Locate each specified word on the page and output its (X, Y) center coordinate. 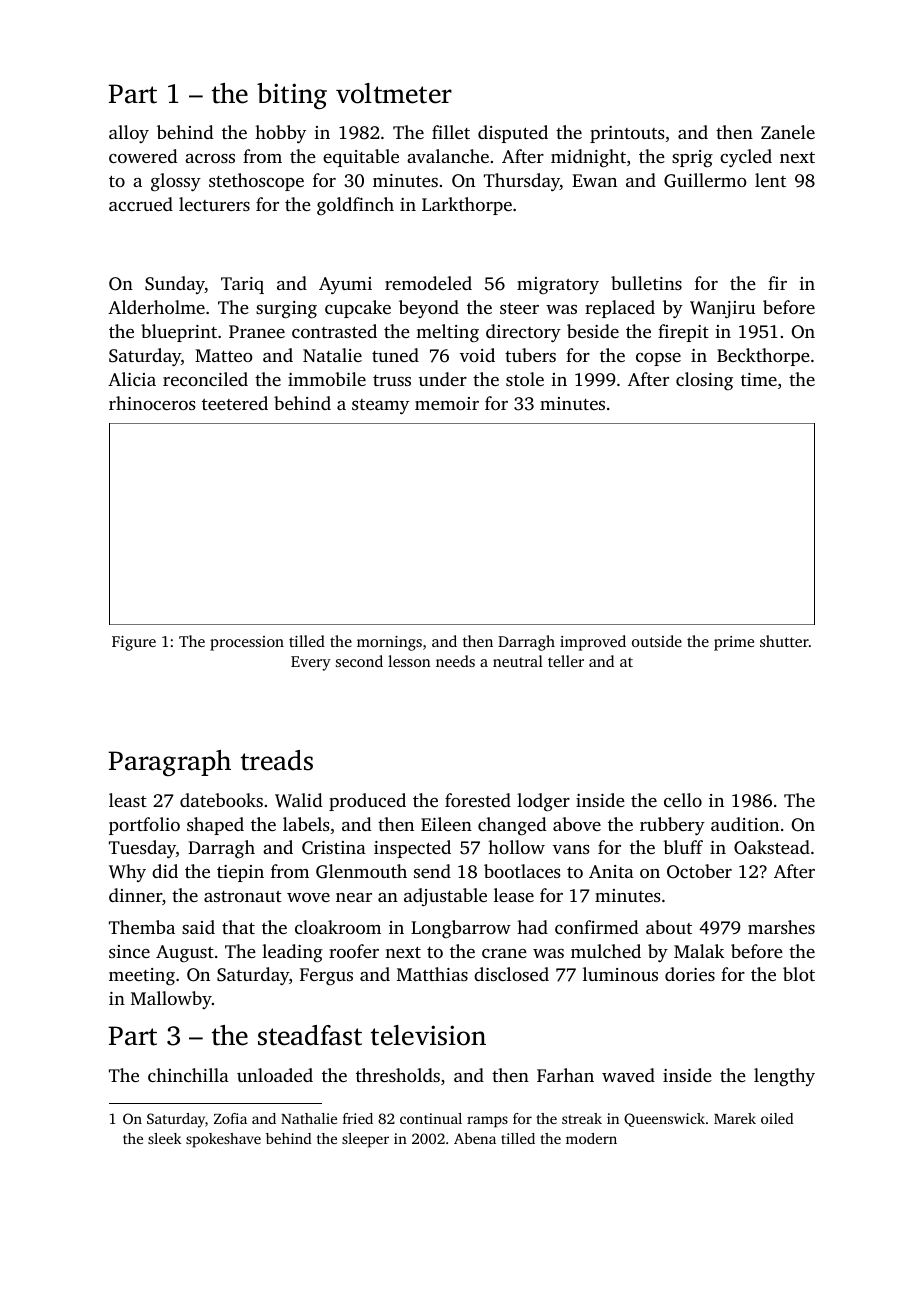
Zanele (788, 132)
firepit (683, 333)
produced (367, 802)
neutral (518, 661)
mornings (389, 643)
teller (566, 661)
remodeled (428, 283)
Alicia (132, 379)
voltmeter (394, 93)
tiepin (240, 873)
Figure (134, 643)
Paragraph (169, 763)
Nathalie (309, 1118)
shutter (784, 641)
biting (292, 96)
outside (657, 641)
